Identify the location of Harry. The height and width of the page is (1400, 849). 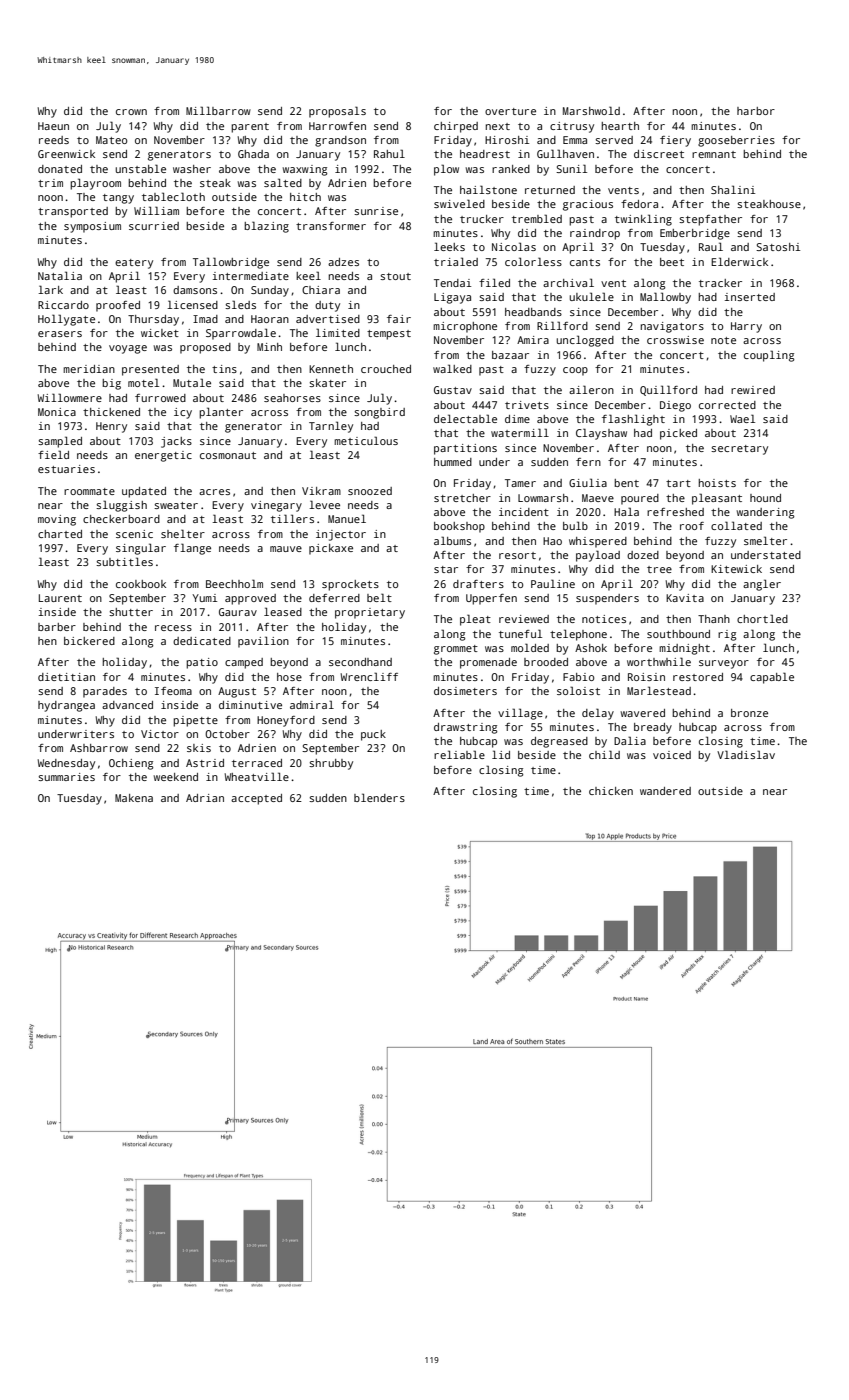
(746, 327).
